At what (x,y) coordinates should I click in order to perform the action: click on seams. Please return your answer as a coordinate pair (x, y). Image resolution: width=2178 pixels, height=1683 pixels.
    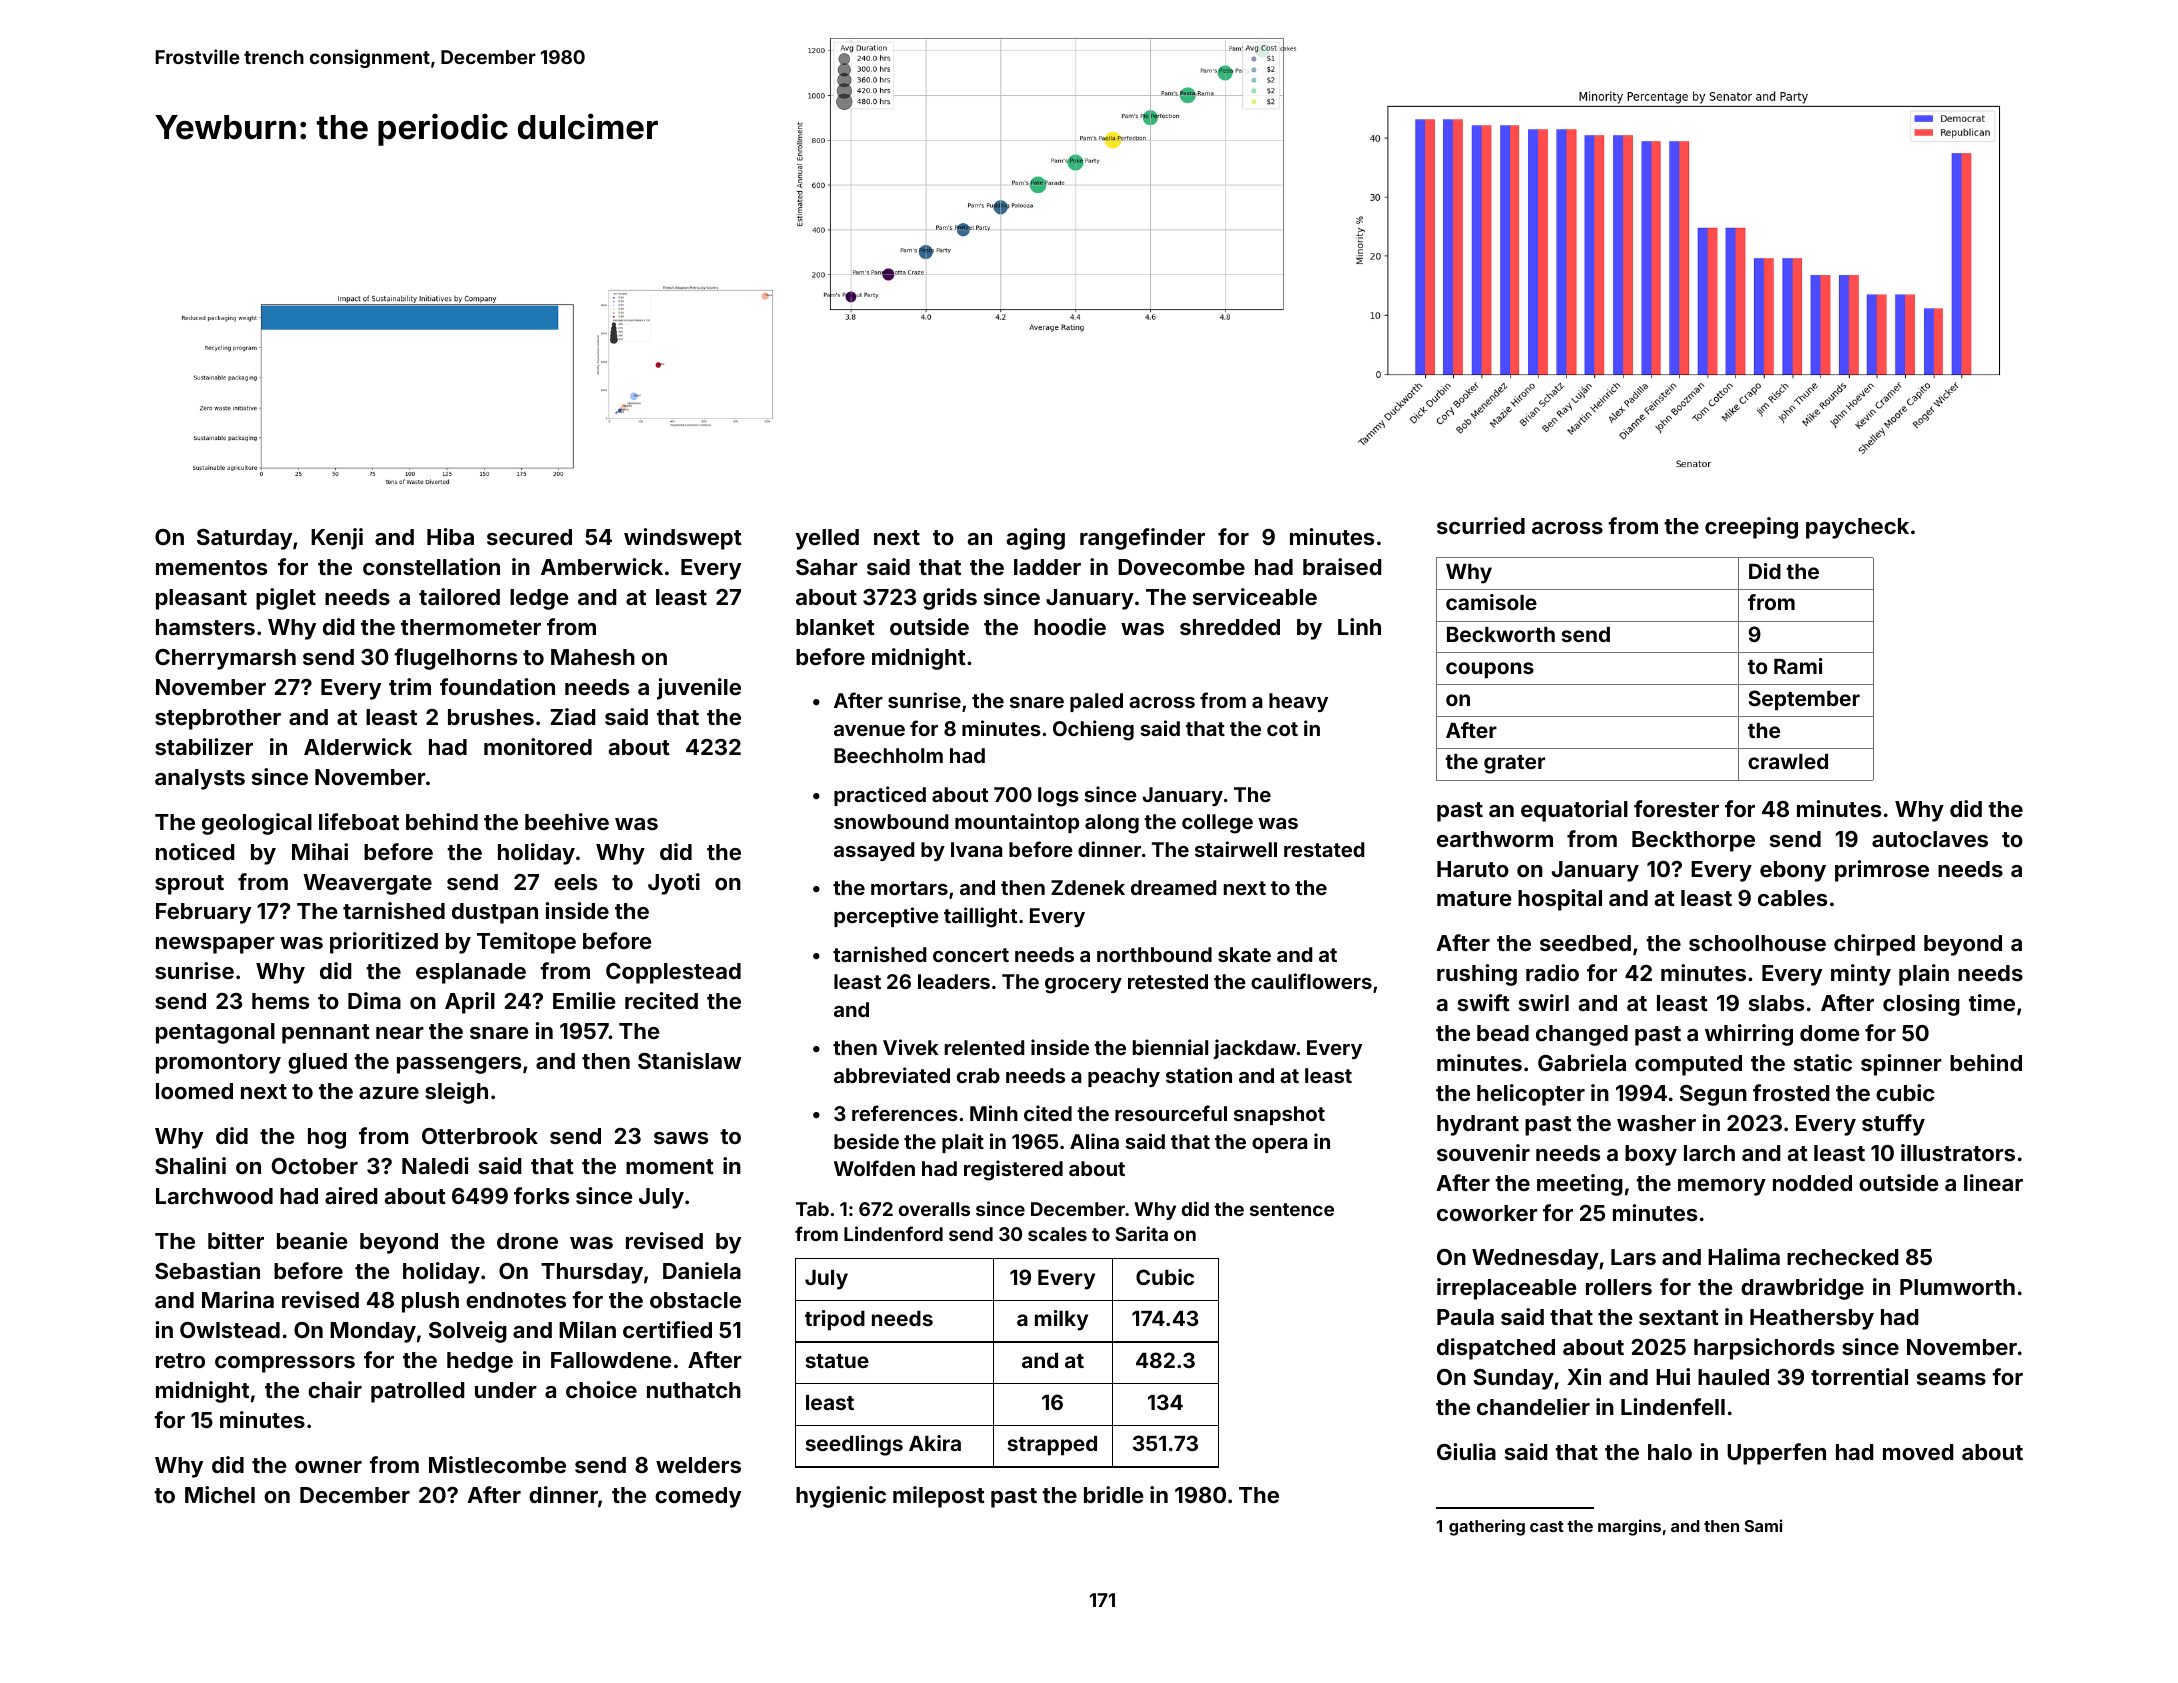
    Looking at the image, I should click on (1951, 1379).
